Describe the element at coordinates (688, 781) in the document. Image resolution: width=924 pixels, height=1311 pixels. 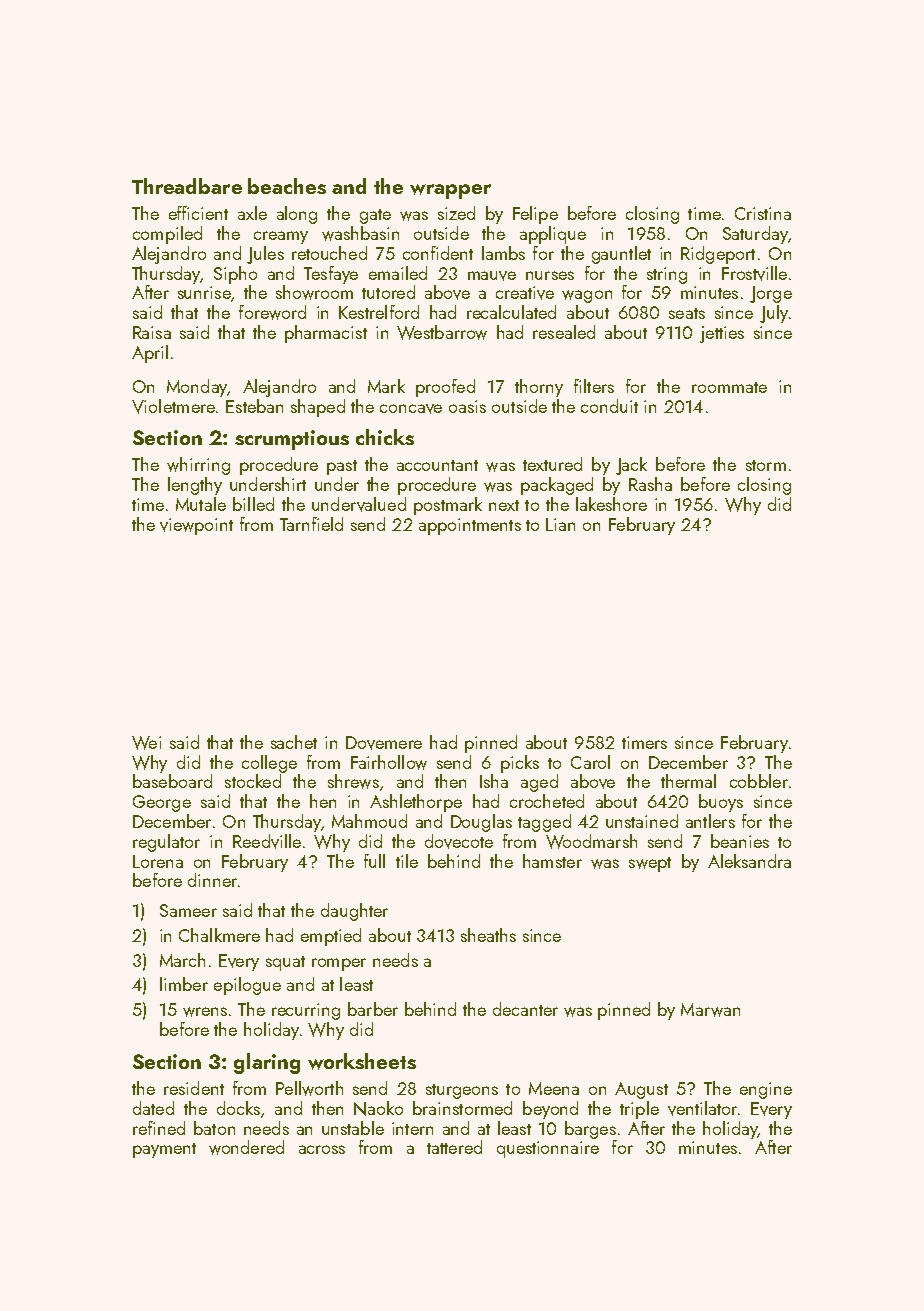
I see `thermal` at that location.
